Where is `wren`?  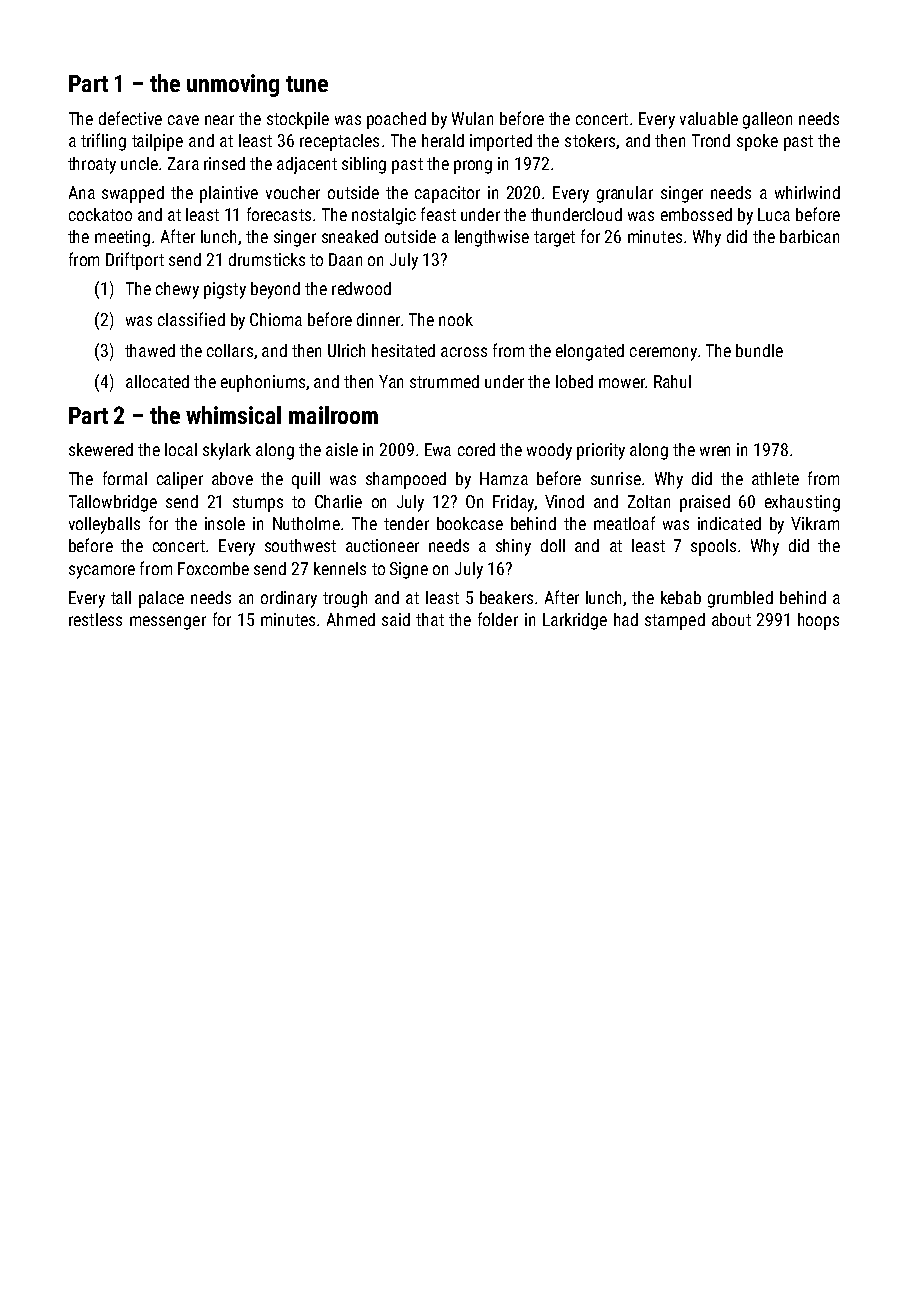
wren is located at coordinates (715, 451).
